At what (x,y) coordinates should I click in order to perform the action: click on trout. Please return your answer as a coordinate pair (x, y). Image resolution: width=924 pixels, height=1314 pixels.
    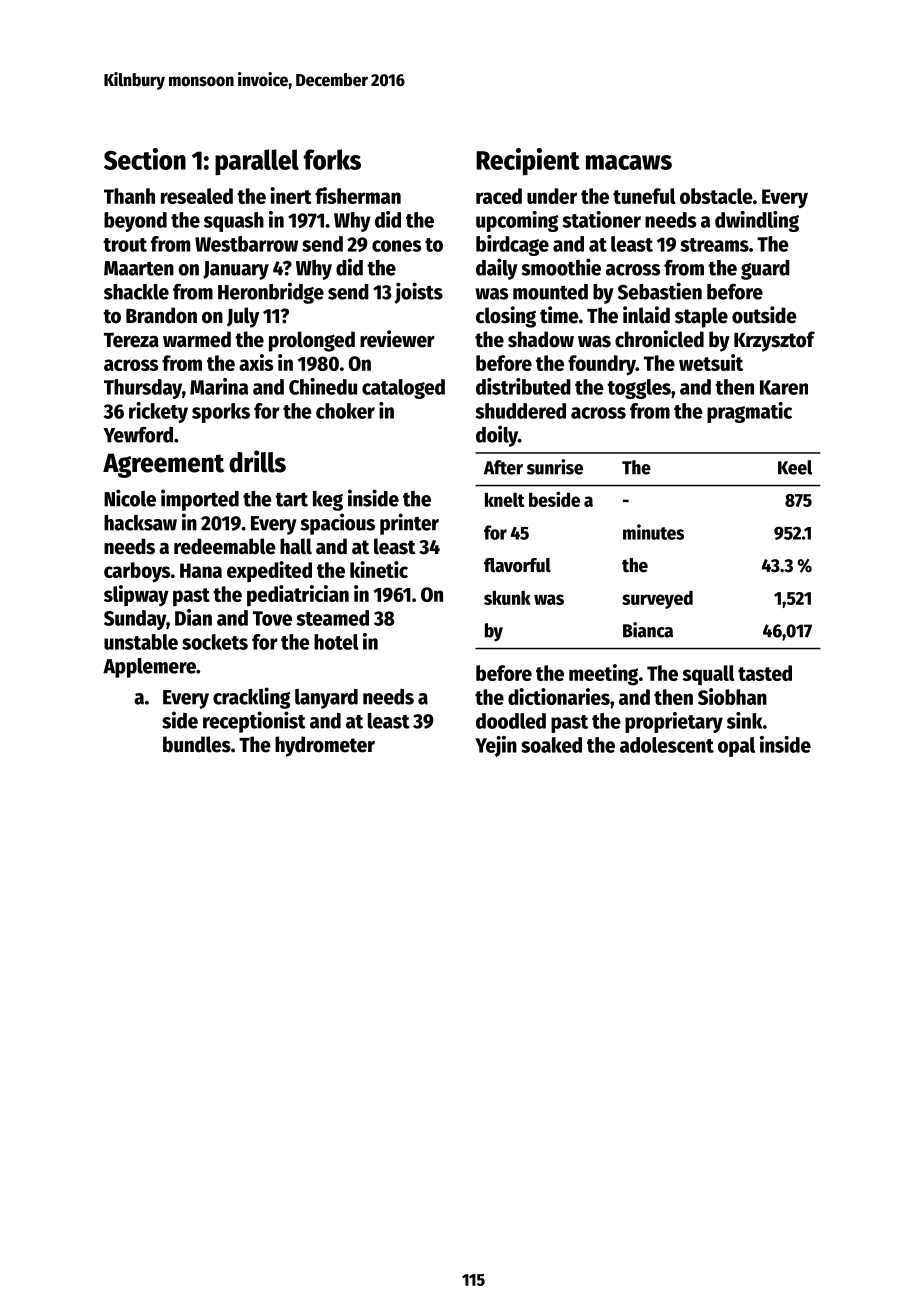
    Looking at the image, I should click on (125, 245).
